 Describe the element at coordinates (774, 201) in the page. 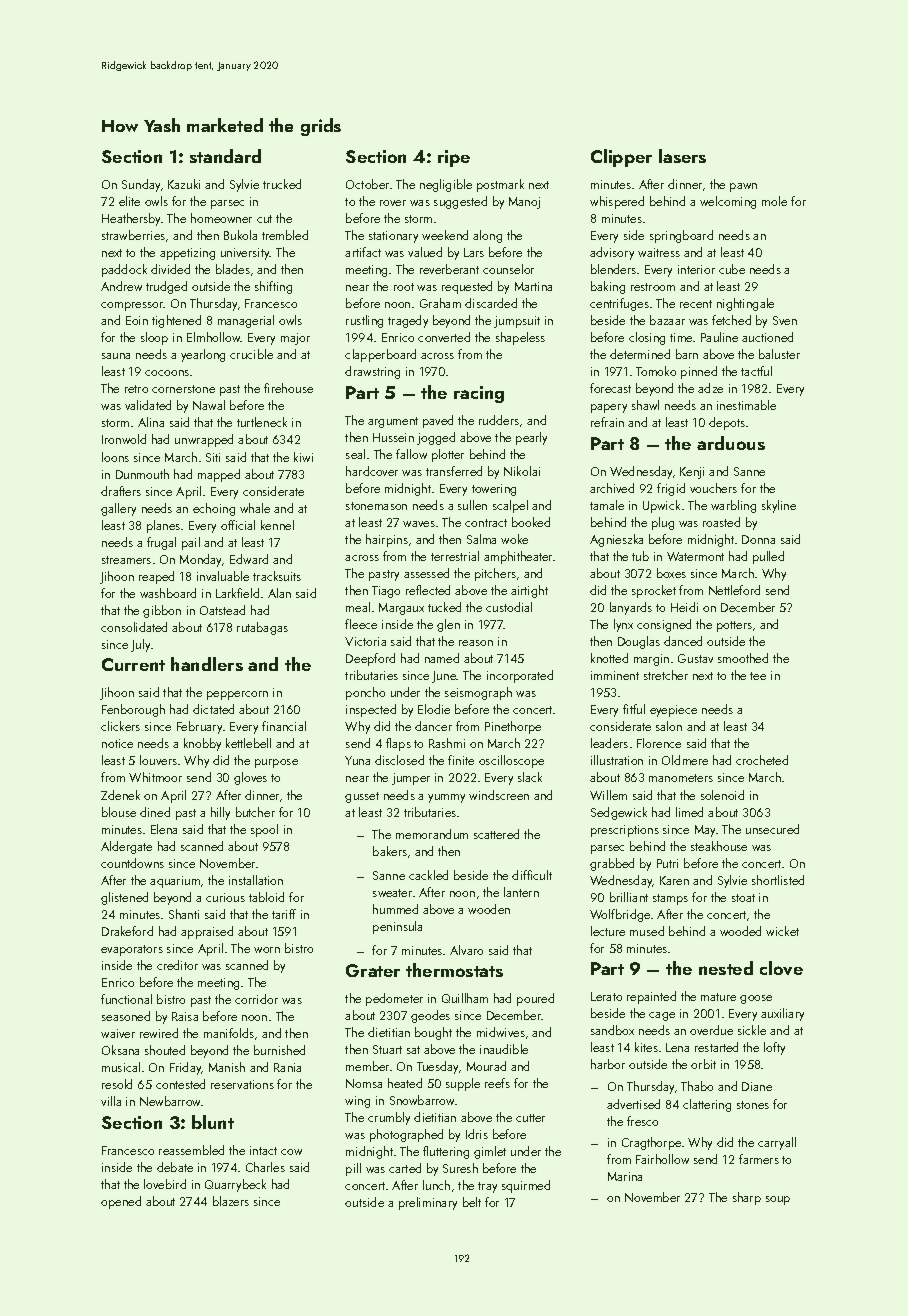

I see `mole` at that location.
